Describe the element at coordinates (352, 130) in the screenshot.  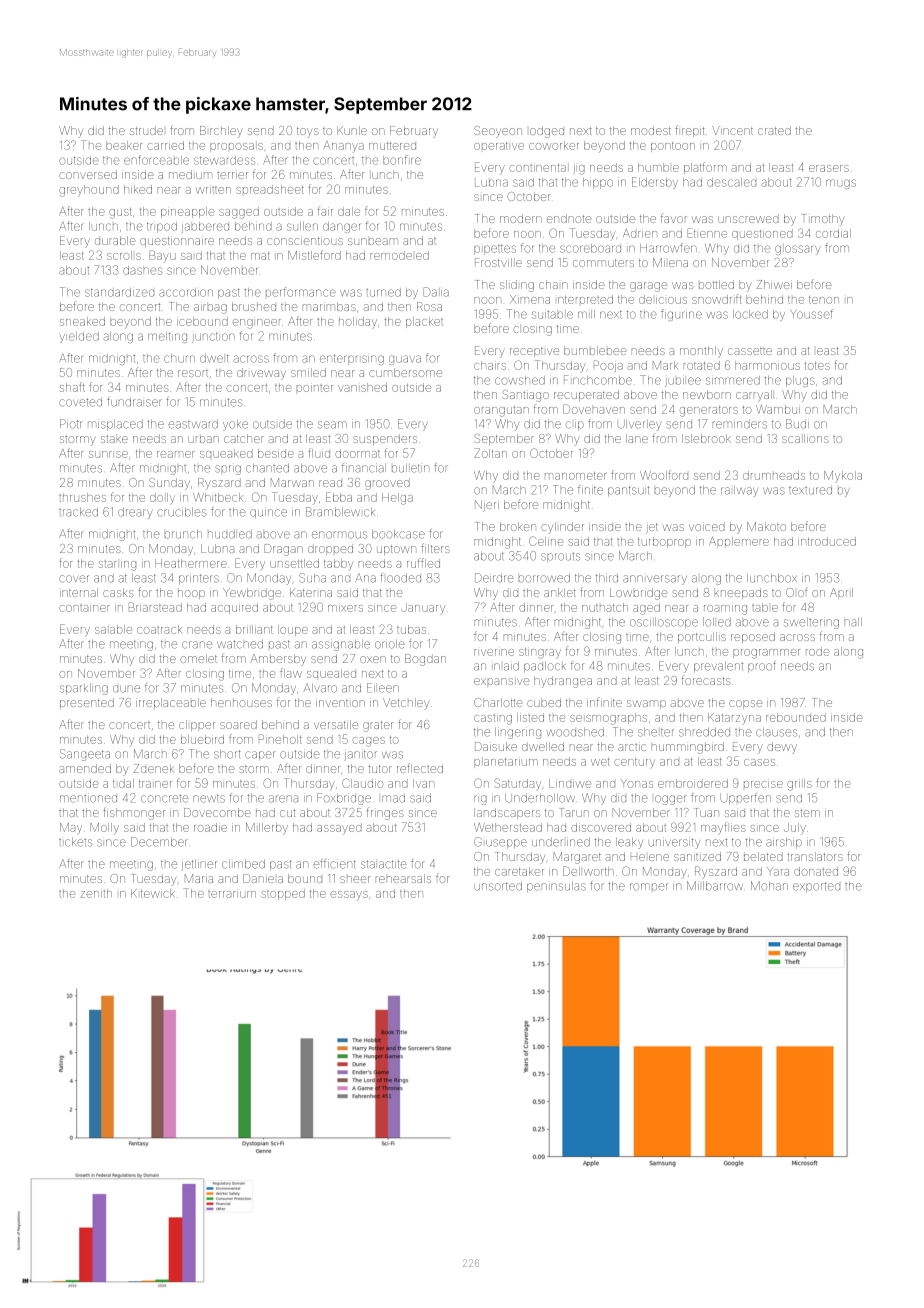
I see `Kunle` at that location.
